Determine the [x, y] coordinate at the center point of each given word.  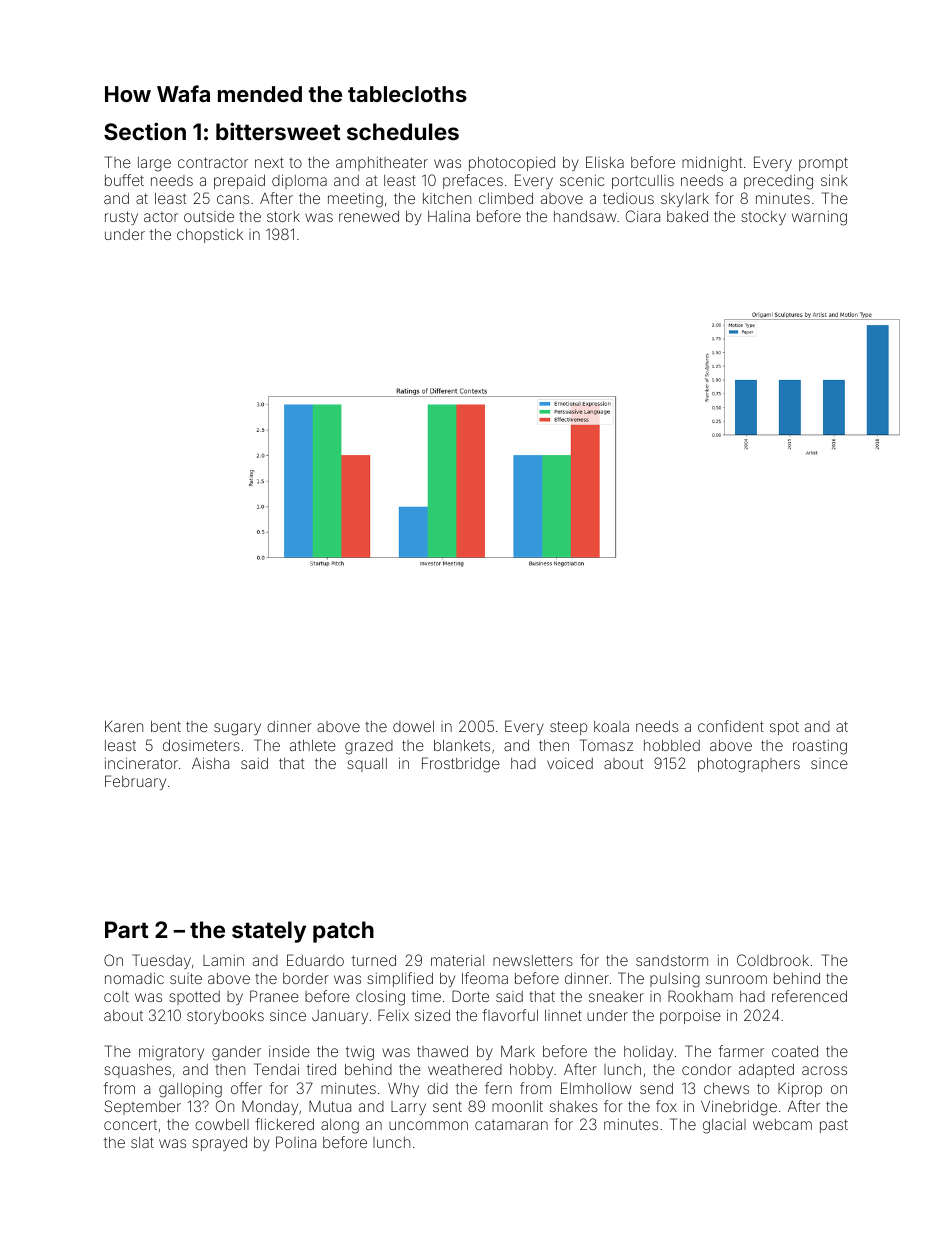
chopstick [210, 236]
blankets [462, 745]
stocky [763, 218]
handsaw [585, 216]
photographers [749, 765]
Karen [124, 726]
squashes [137, 1071]
